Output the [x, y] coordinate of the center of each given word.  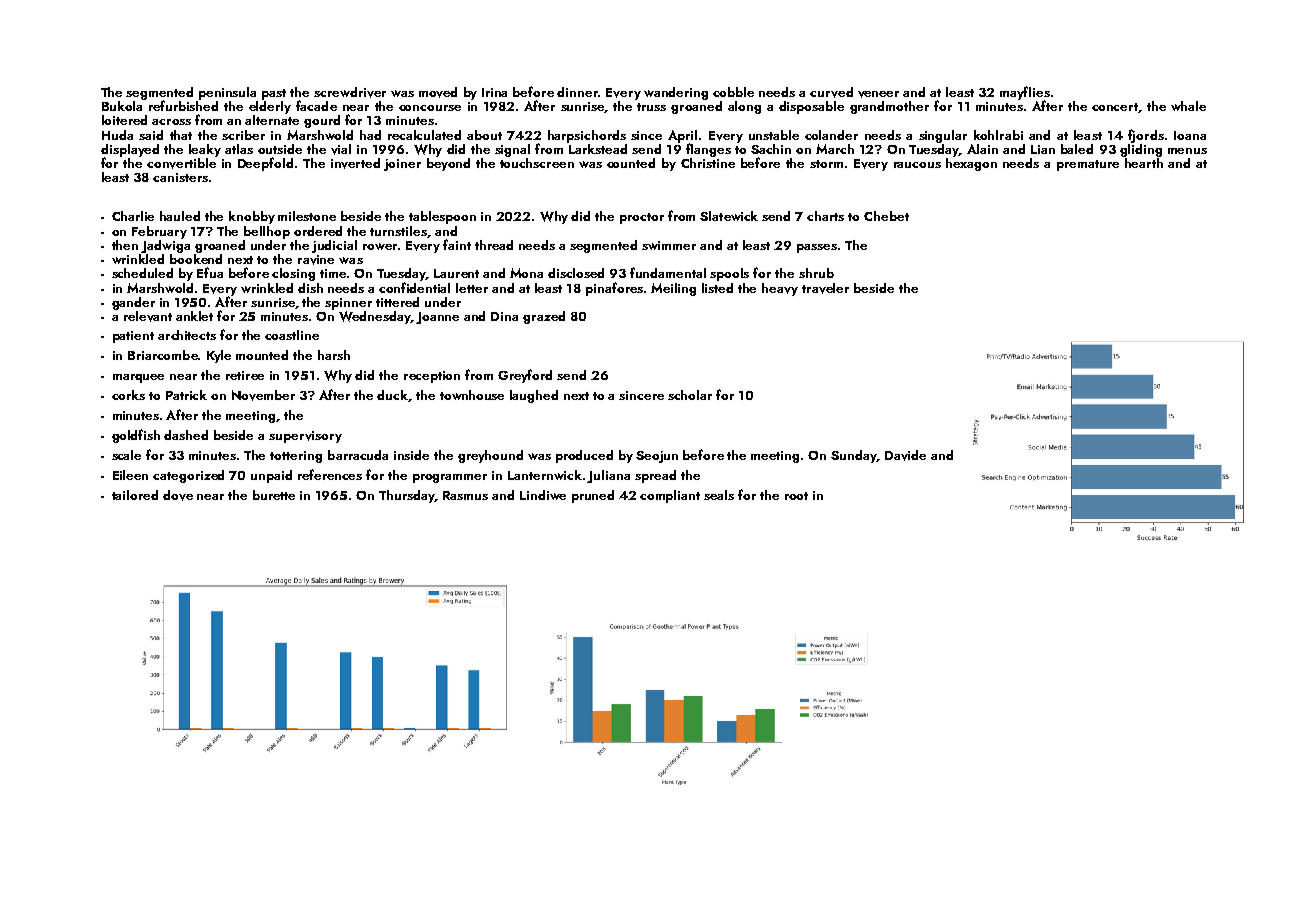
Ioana [1190, 135]
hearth [1144, 163]
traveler [825, 288]
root [796, 496]
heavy [780, 289]
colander [831, 135]
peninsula [227, 93]
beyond [448, 164]
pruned [593, 496]
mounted [262, 355]
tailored [135, 495]
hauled [180, 216]
